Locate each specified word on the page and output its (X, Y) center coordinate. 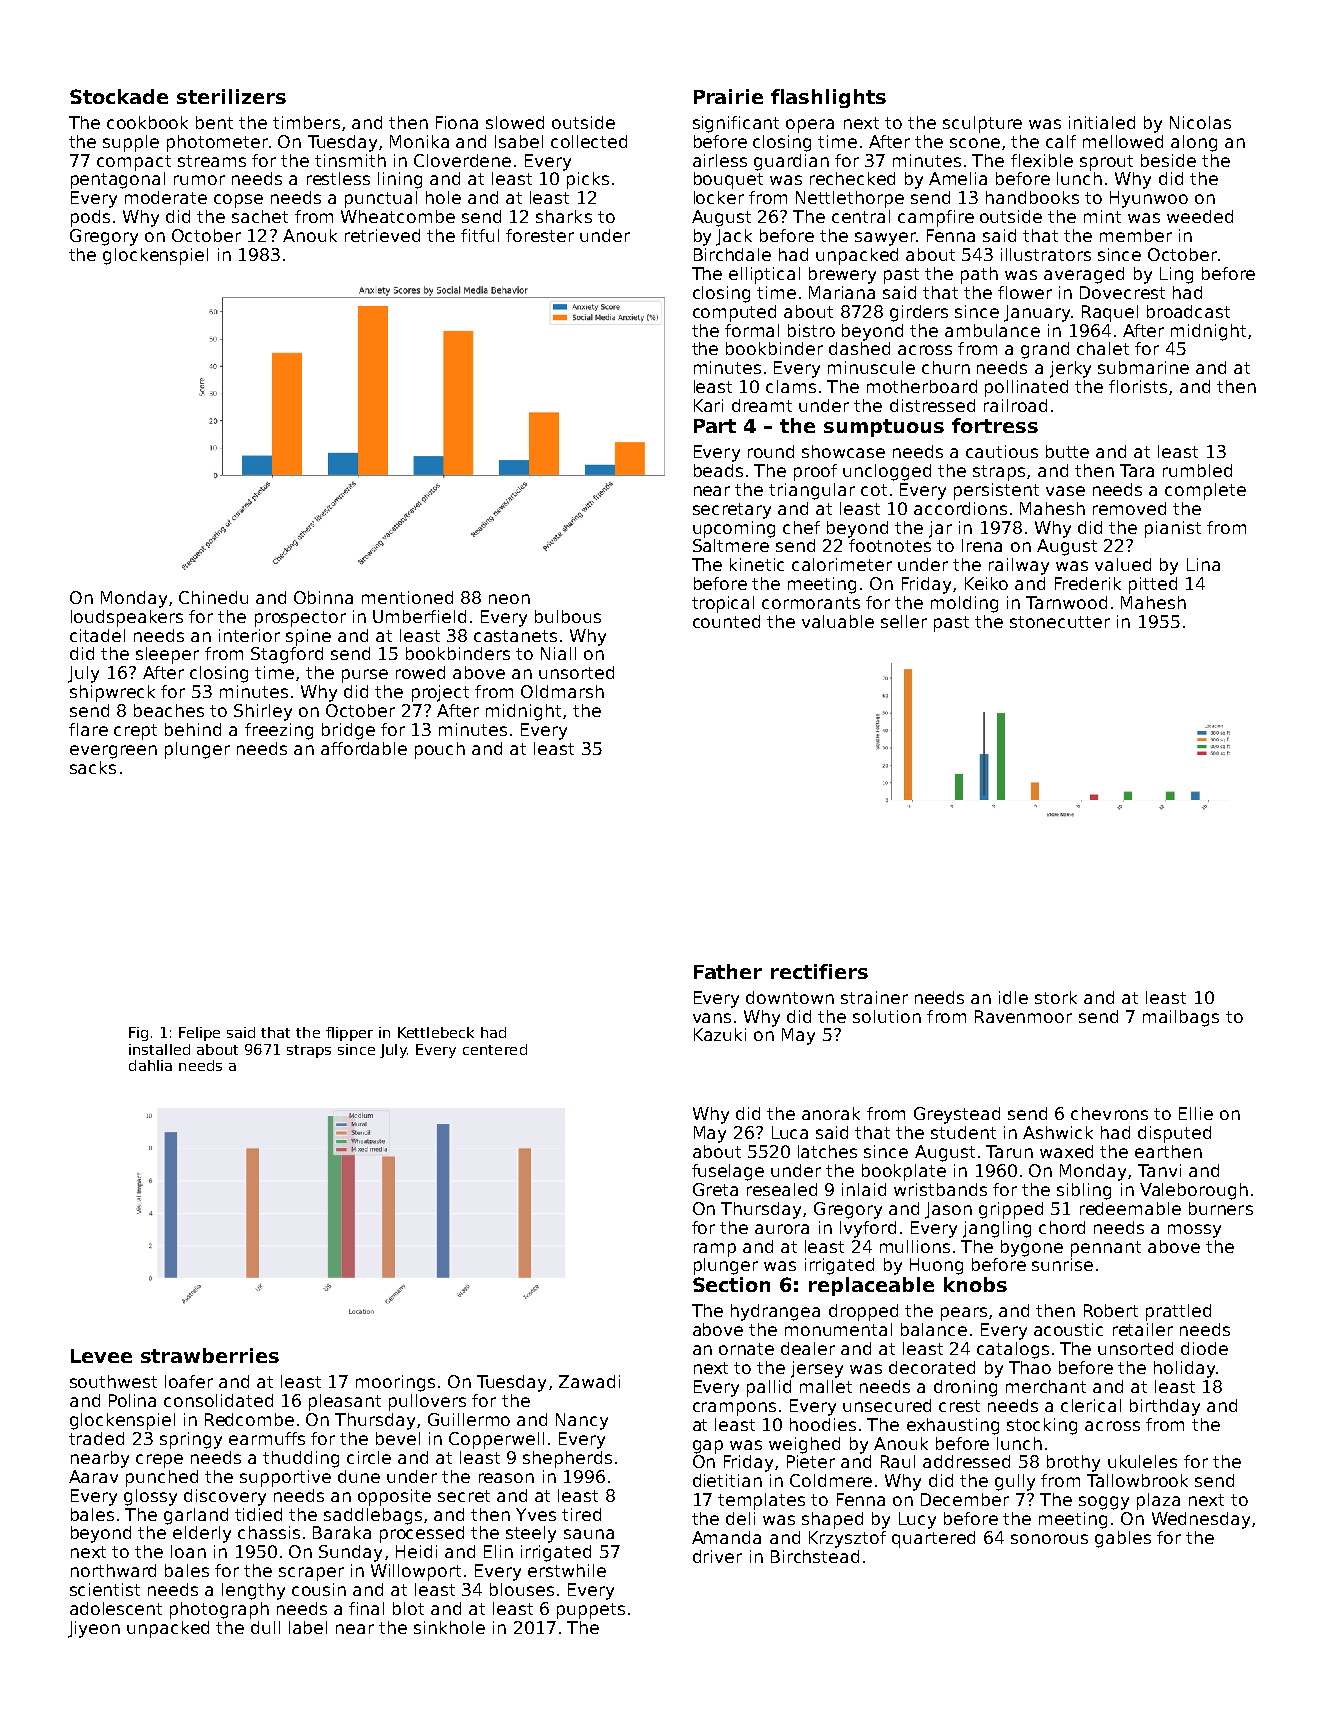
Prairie (728, 96)
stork (1056, 997)
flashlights (828, 98)
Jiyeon (94, 1629)
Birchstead (815, 1556)
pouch (440, 750)
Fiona (457, 122)
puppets (591, 1611)
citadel (97, 635)
